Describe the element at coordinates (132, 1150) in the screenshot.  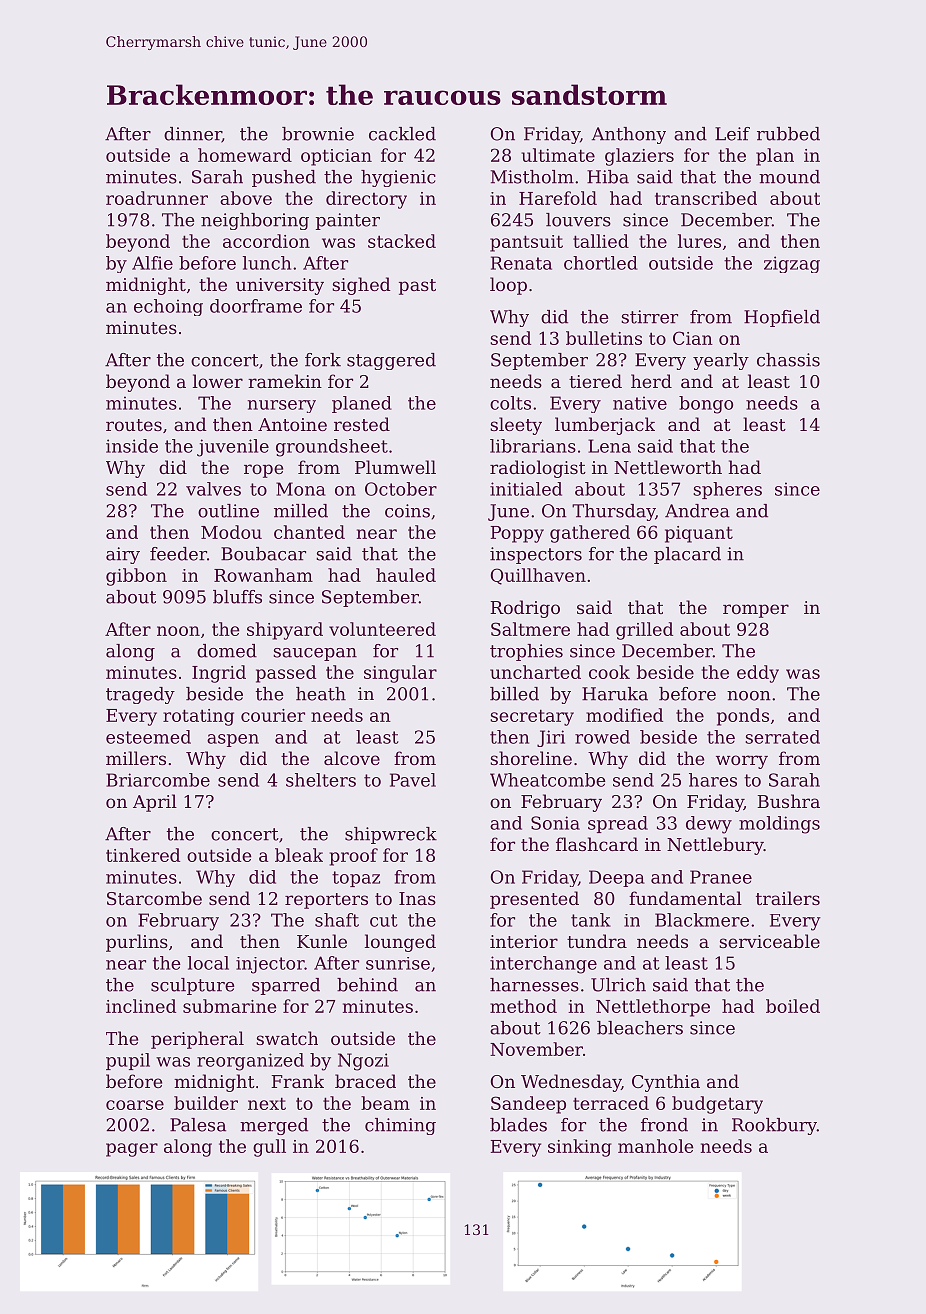
I see `pager` at that location.
